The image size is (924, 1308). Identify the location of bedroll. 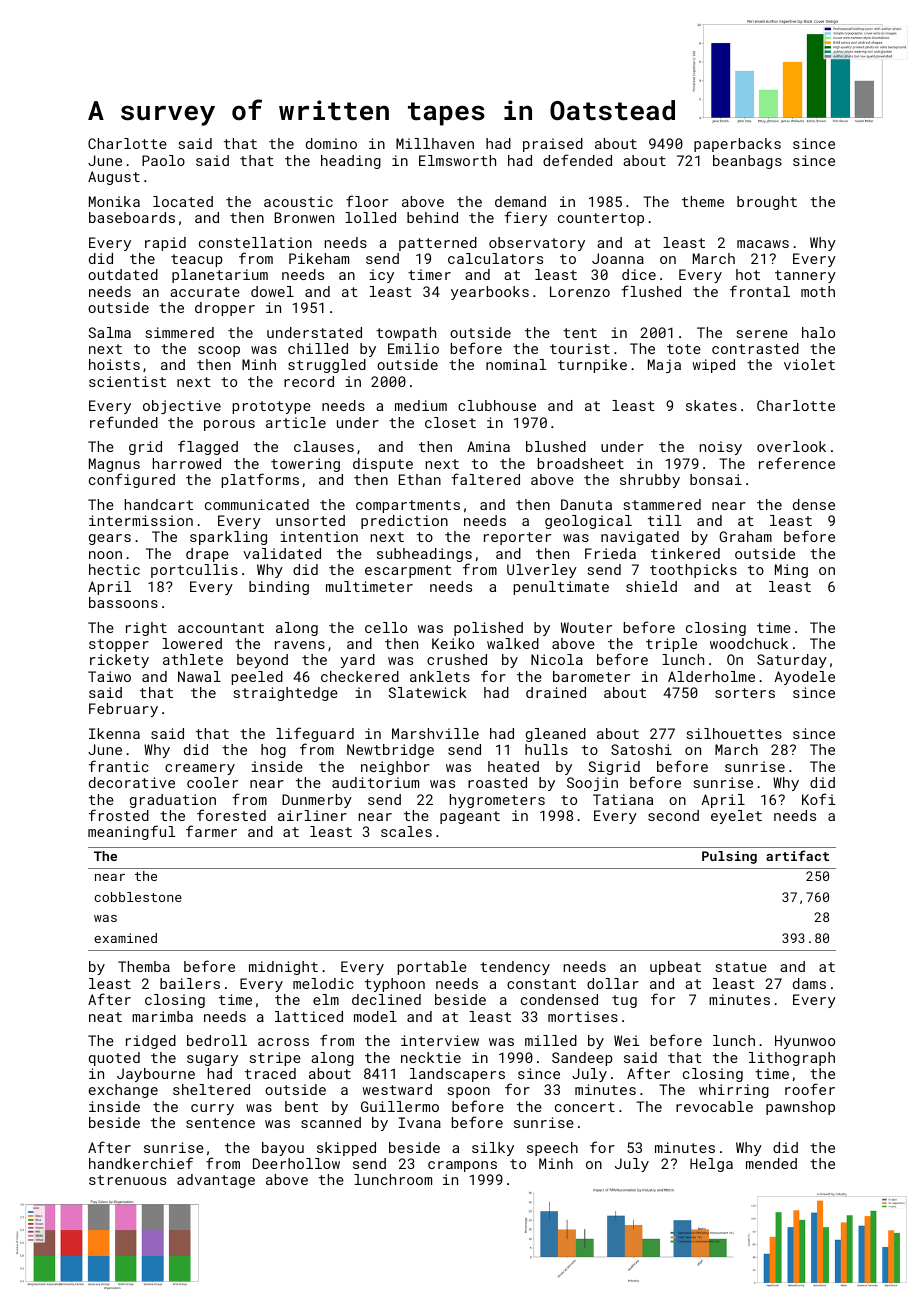
(217, 1040).
